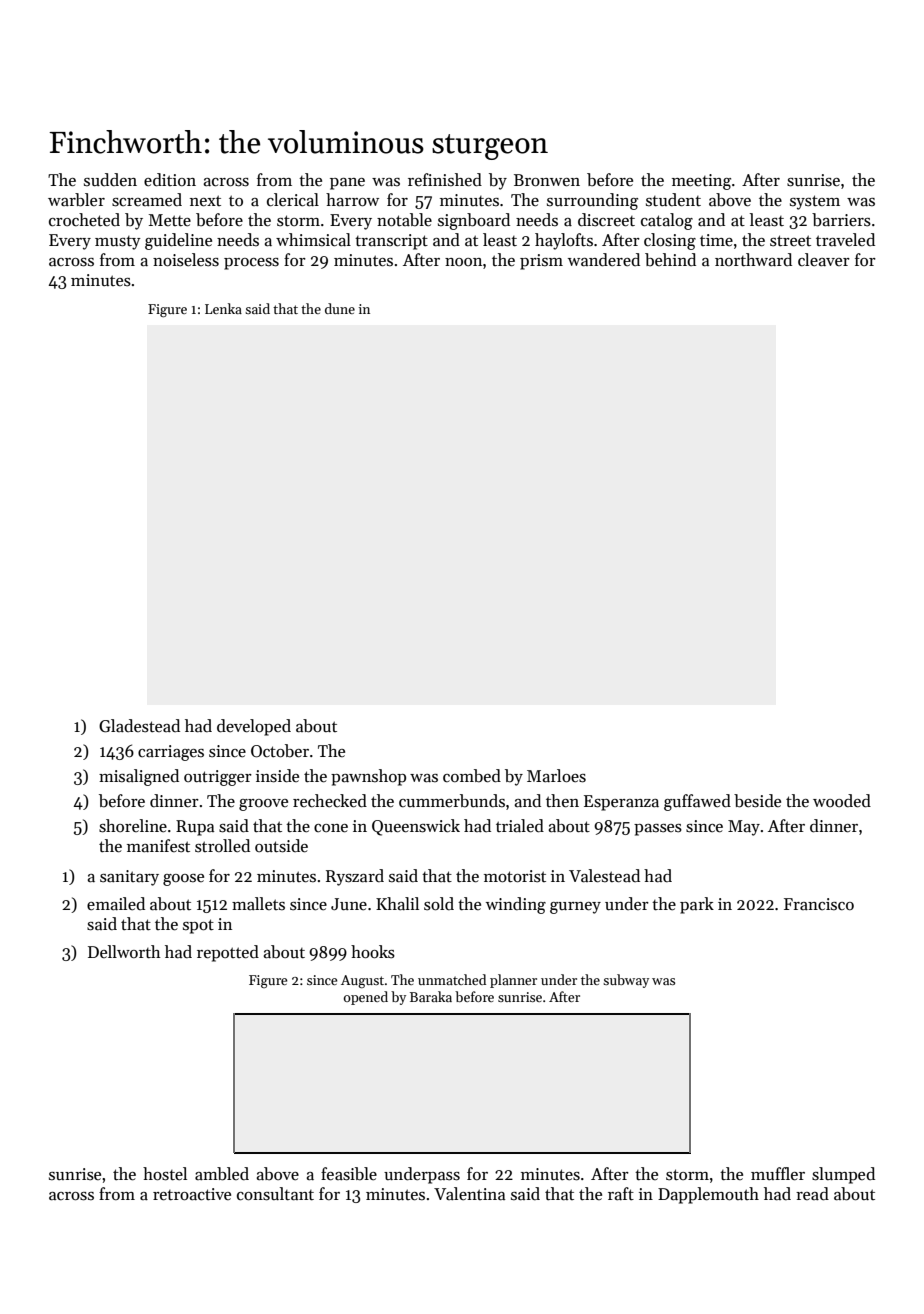 This screenshot has width=924, height=1314. What do you see at coordinates (513, 981) in the screenshot?
I see `planner` at bounding box center [513, 981].
